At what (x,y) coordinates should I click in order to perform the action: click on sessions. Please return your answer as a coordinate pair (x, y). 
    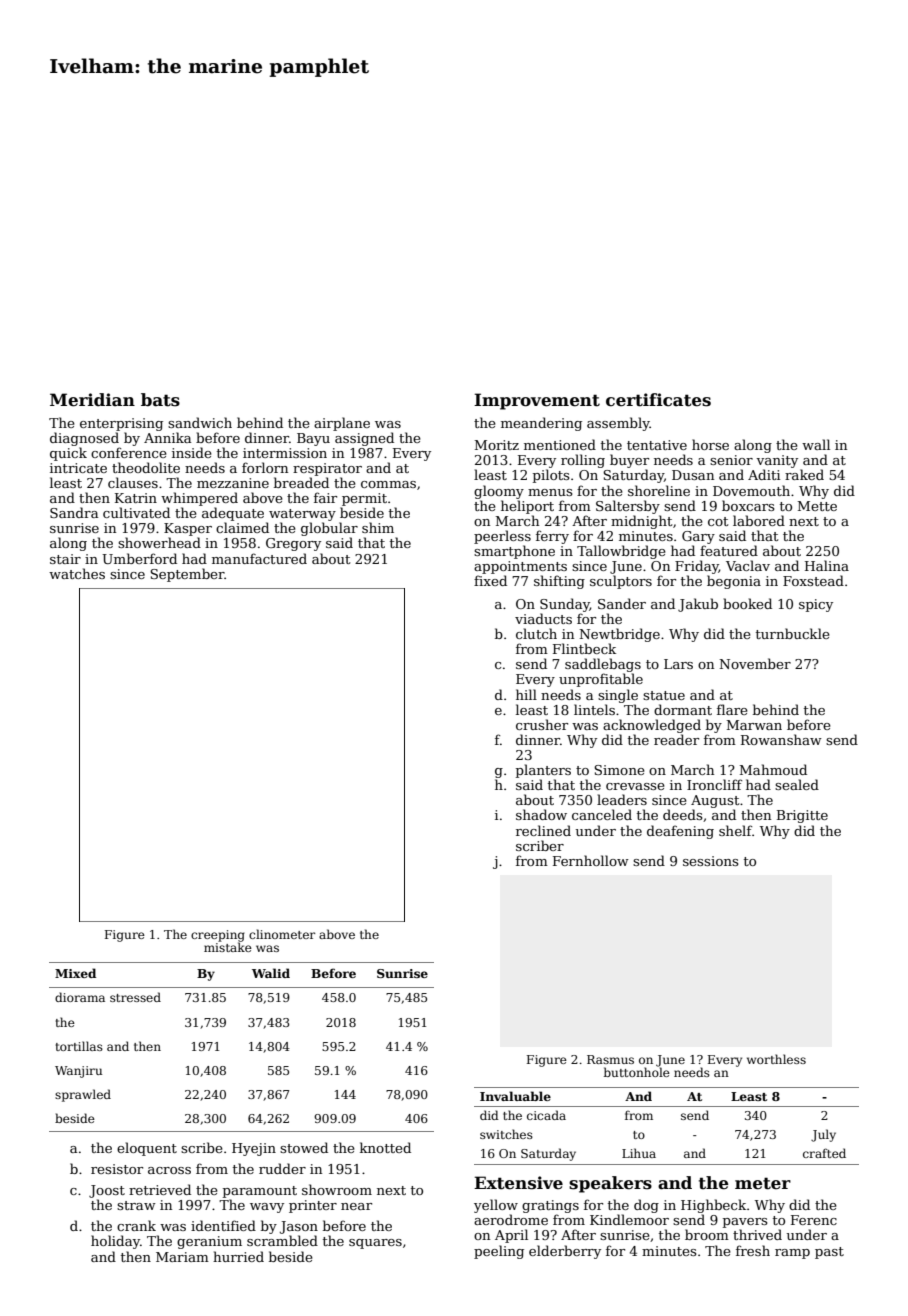
    Looking at the image, I should click on (711, 861).
